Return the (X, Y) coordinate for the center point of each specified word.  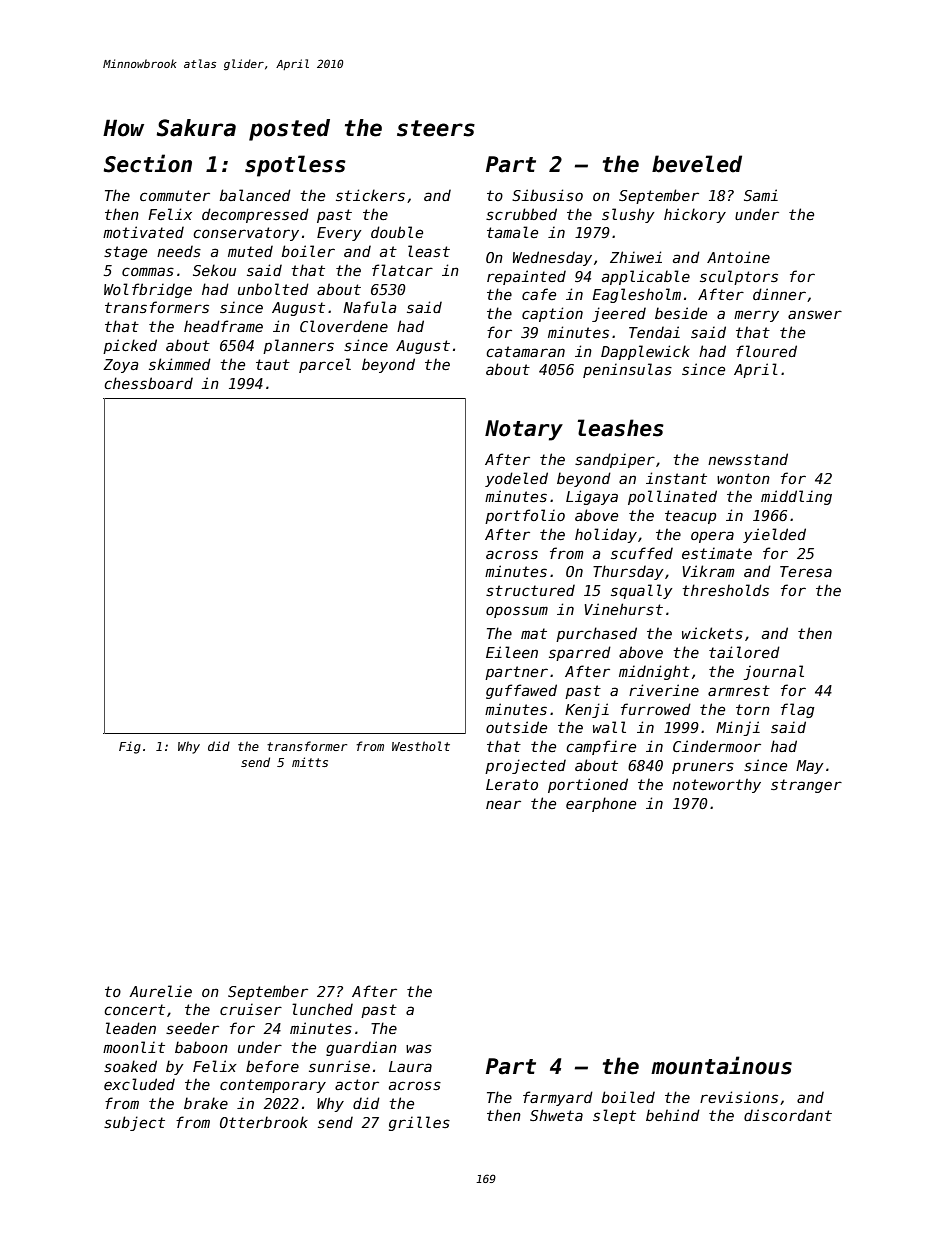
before (272, 1066)
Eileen (512, 652)
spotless (295, 166)
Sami (761, 195)
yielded (774, 535)
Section (148, 163)
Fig (130, 747)
